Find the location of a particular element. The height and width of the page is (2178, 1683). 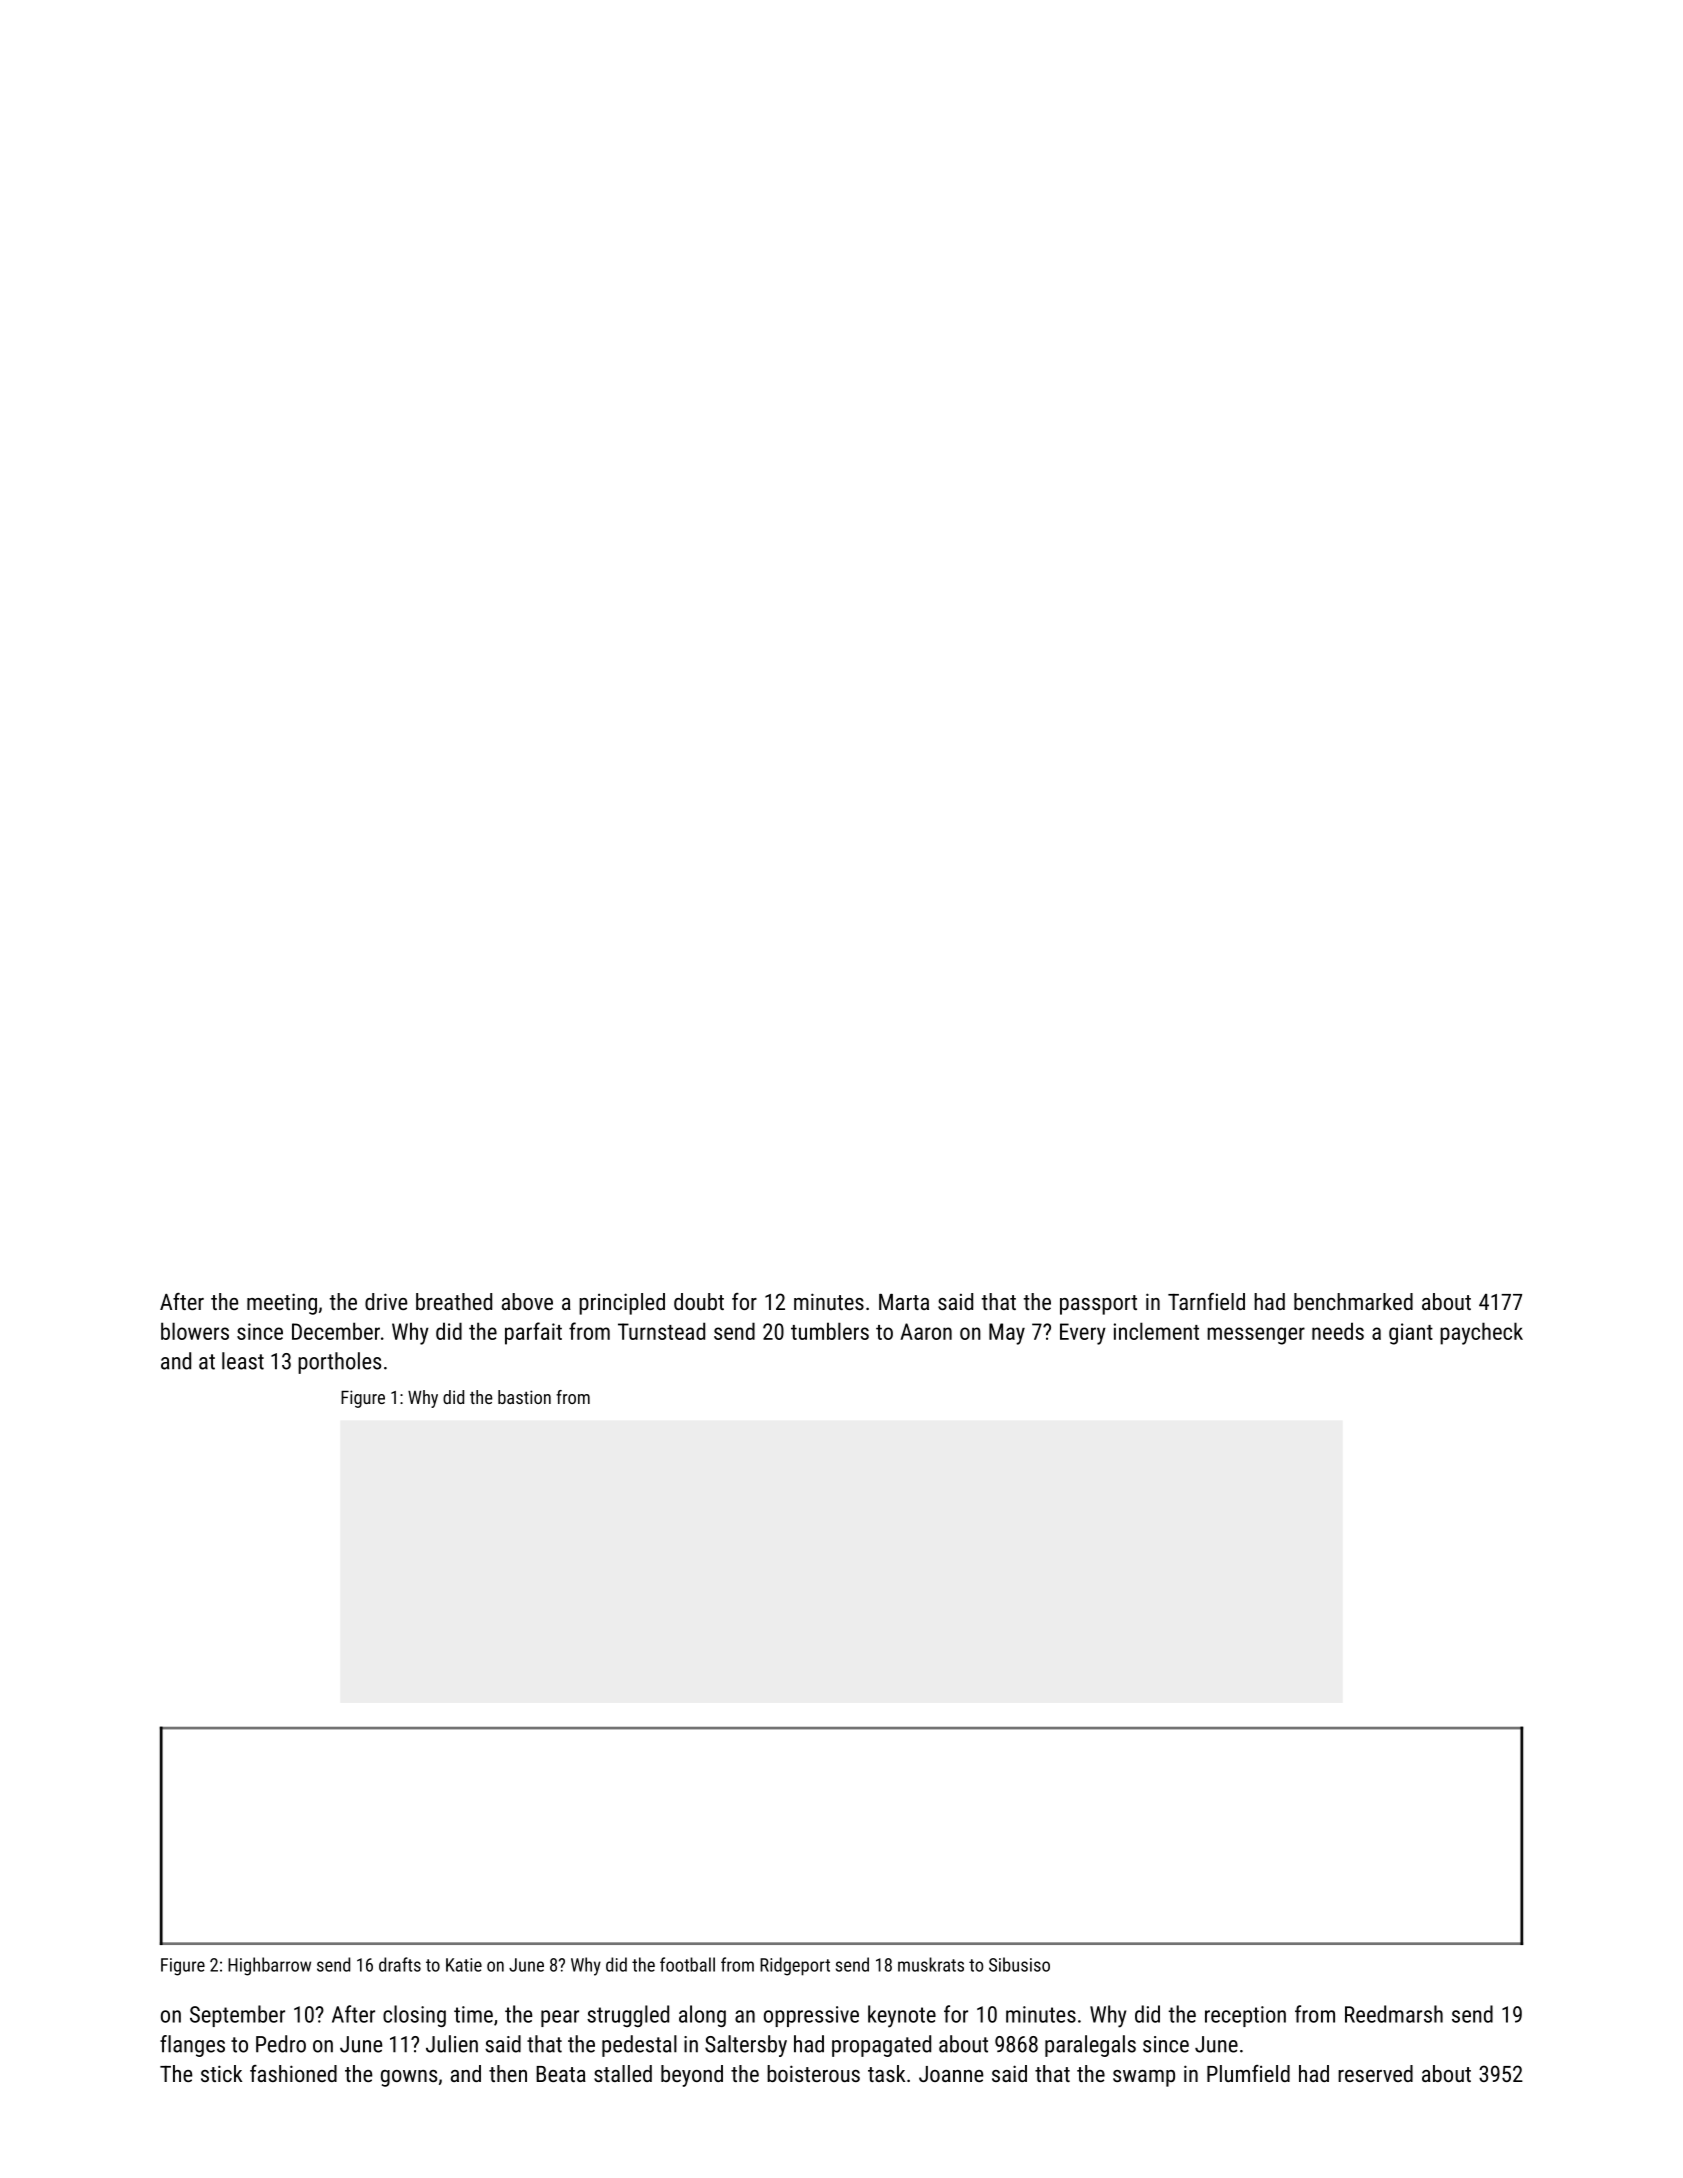

giant is located at coordinates (1411, 1334).
